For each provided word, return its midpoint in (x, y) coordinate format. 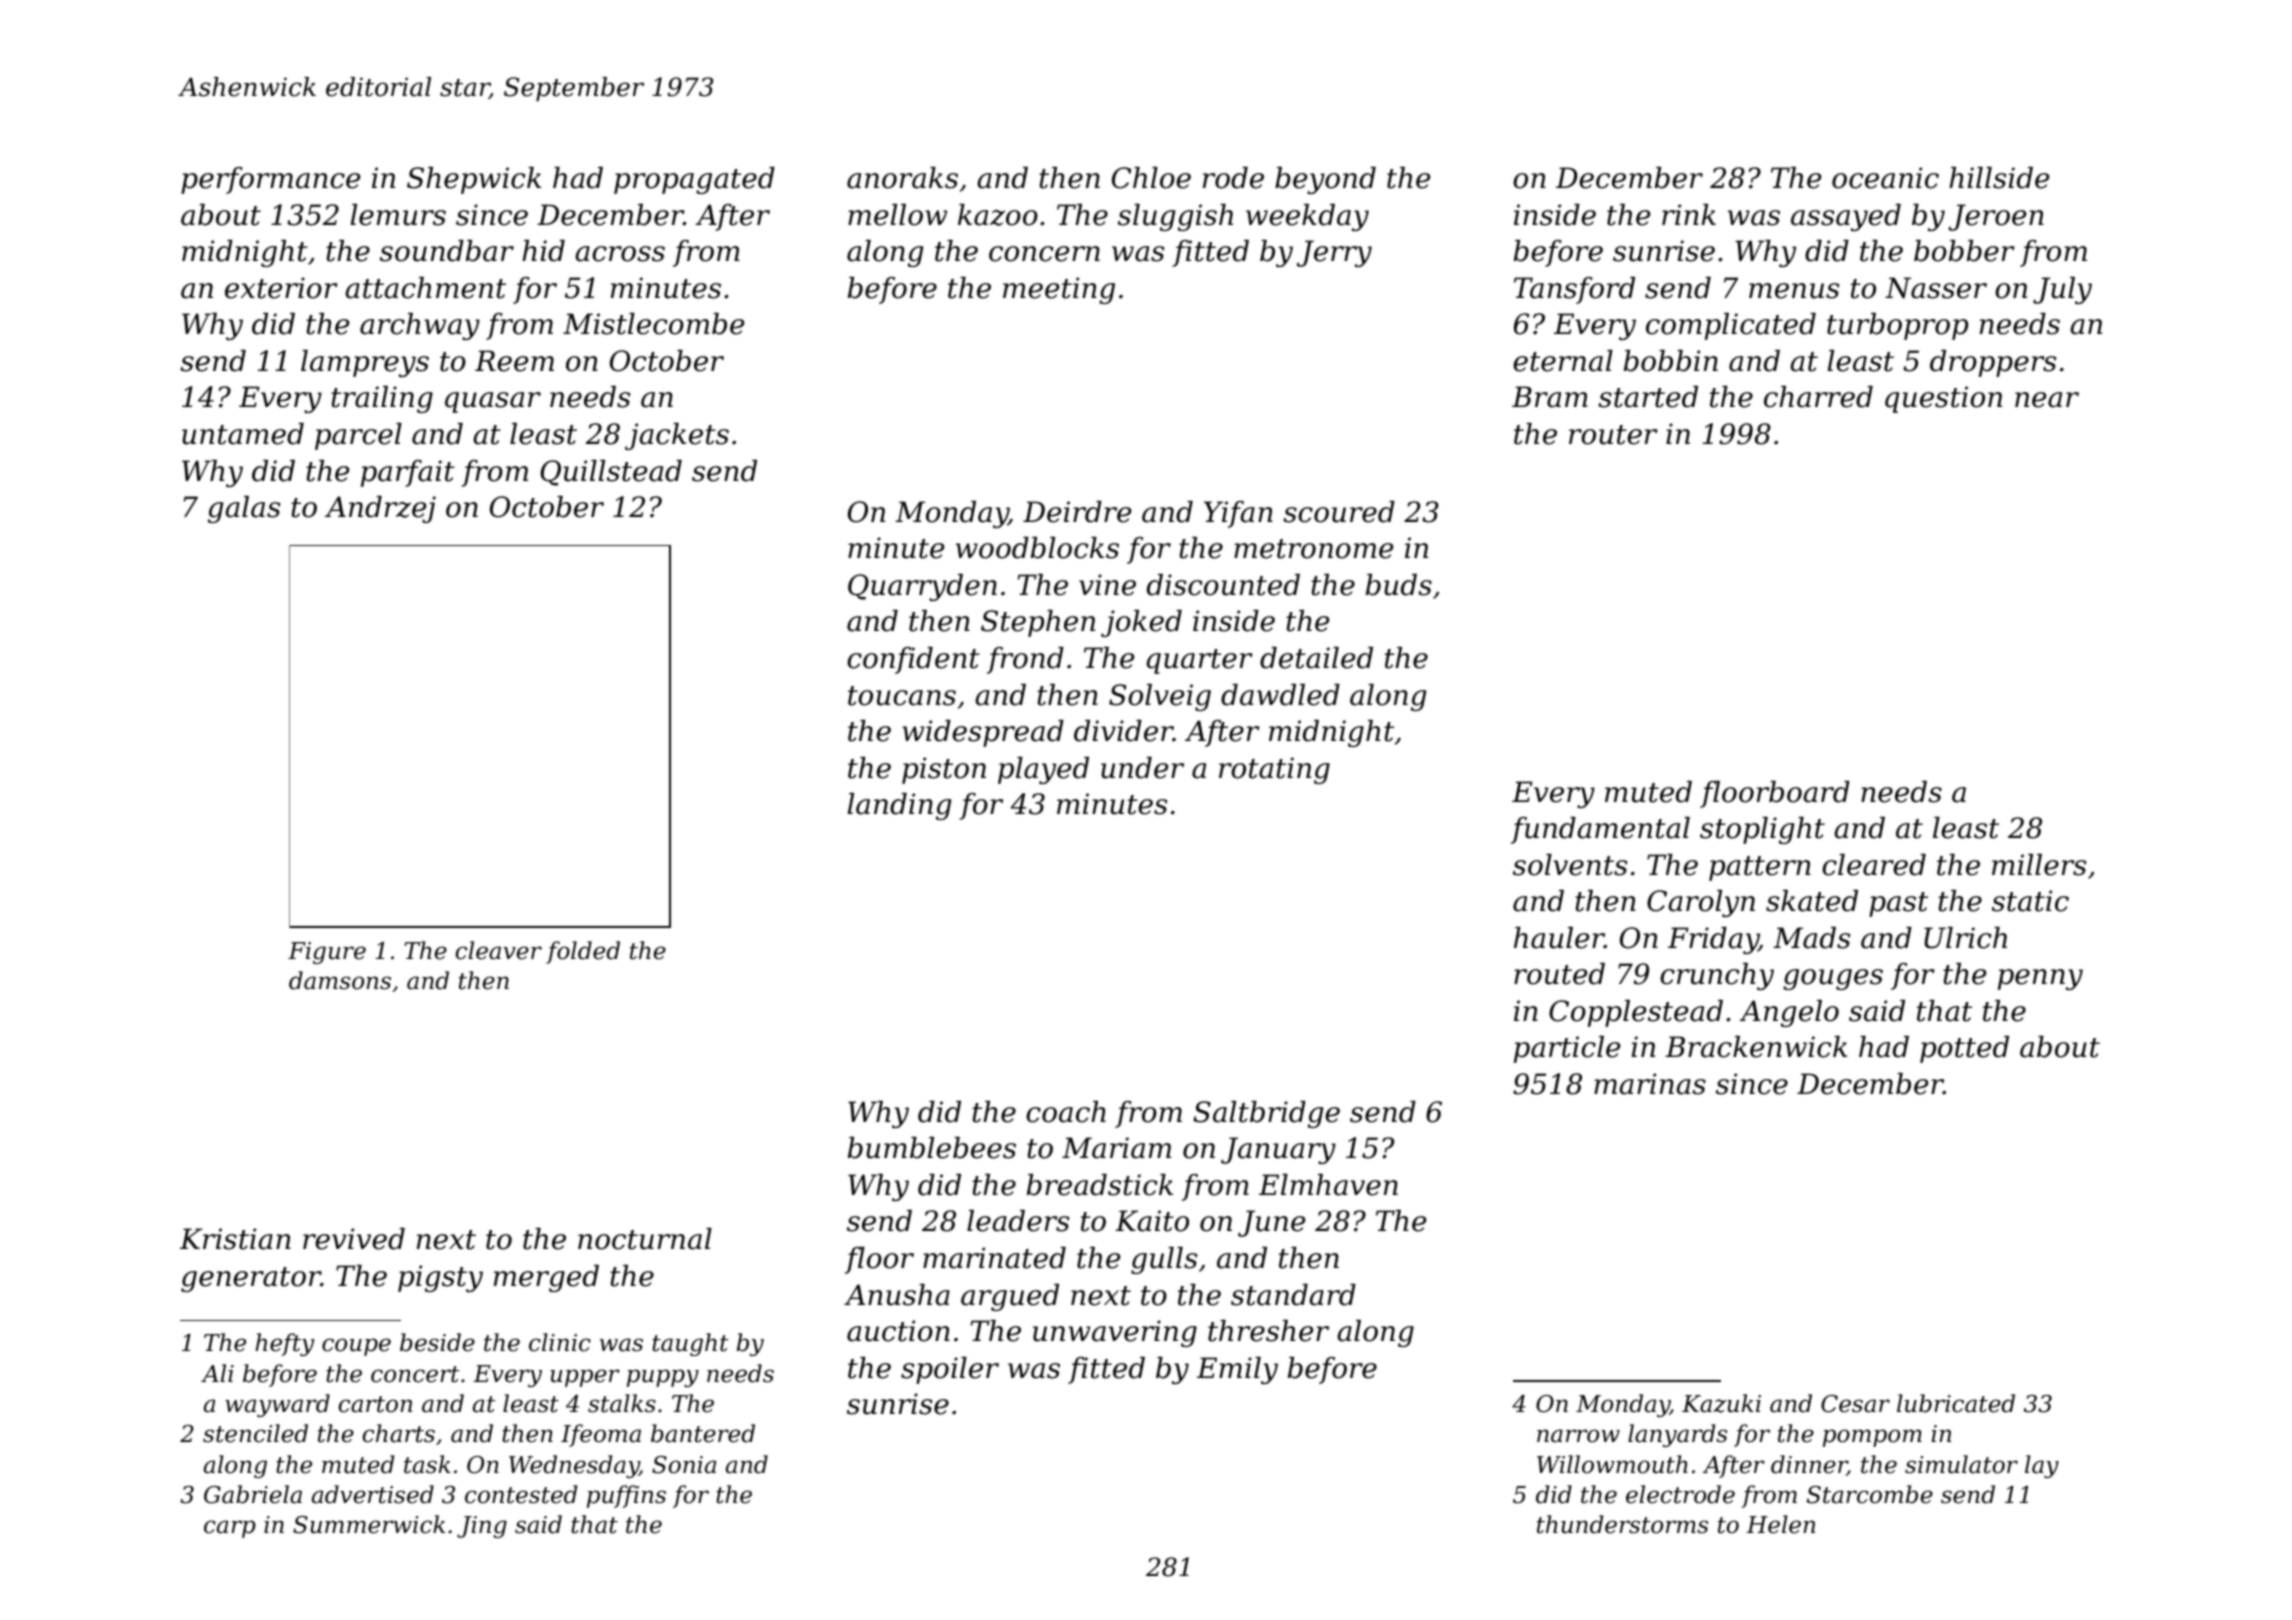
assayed (1846, 217)
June (1271, 1223)
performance (270, 180)
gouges (1833, 979)
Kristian (235, 1239)
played (1043, 770)
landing (899, 806)
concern (1044, 254)
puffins (626, 1496)
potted (1964, 1049)
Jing (482, 1527)
